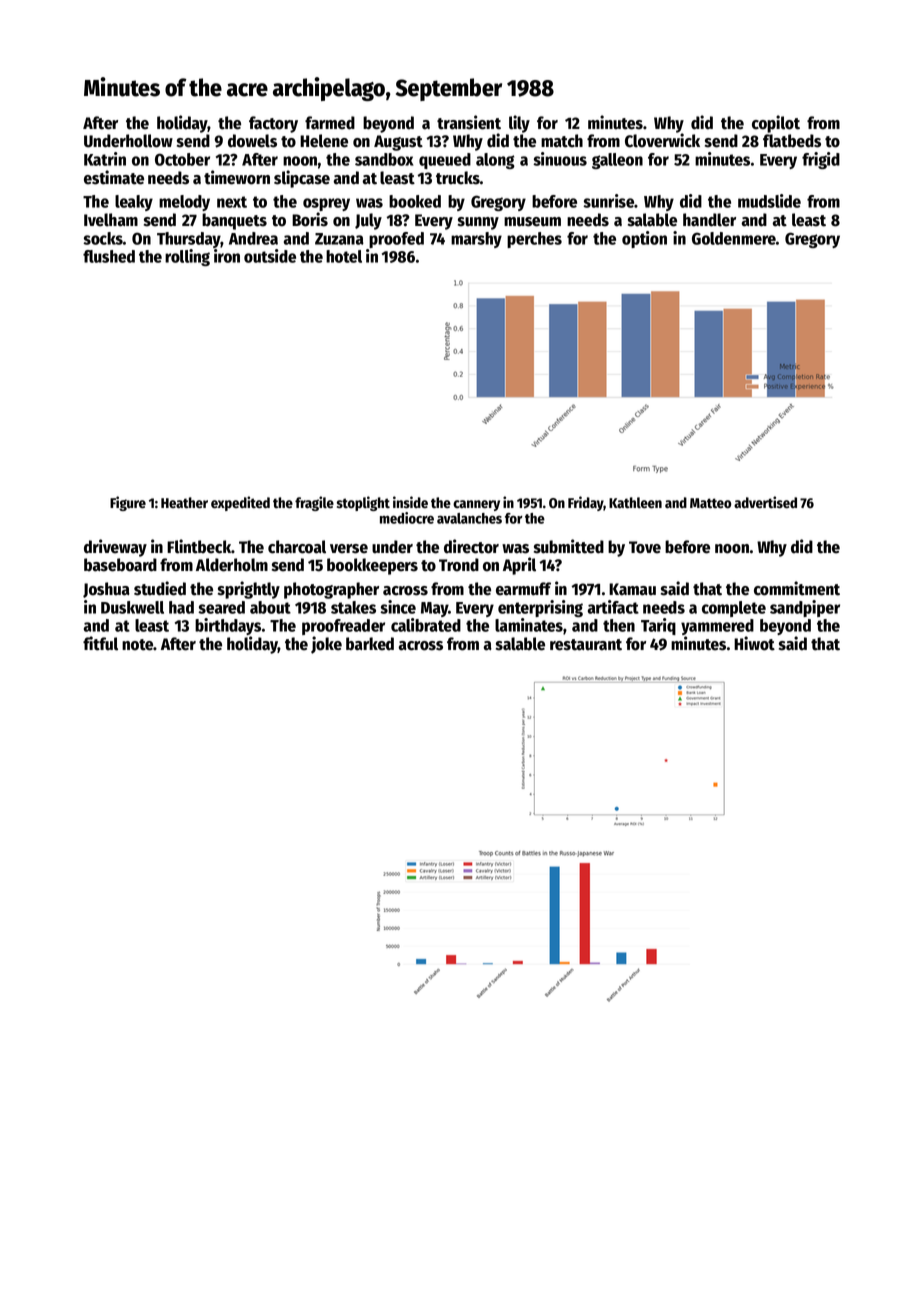 Image resolution: width=924 pixels, height=1311 pixels. Describe the element at coordinates (221, 607) in the screenshot. I see `seared` at that location.
